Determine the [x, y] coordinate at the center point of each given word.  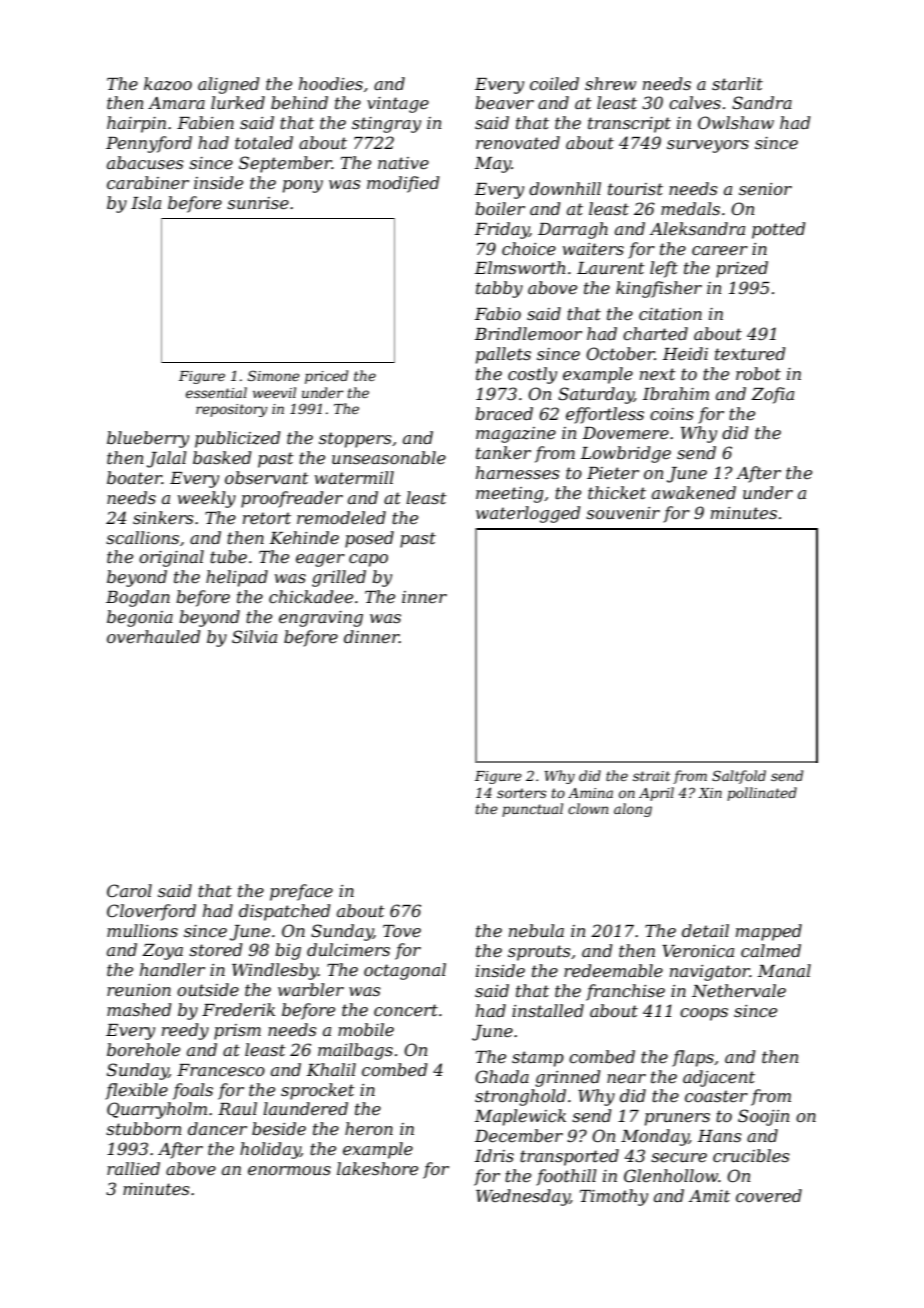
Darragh [573, 230]
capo [368, 560]
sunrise [258, 203]
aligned [228, 85]
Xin [710, 793]
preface [301, 892]
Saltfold [739, 777]
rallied [133, 1168]
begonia [140, 618]
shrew [610, 83]
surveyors [708, 146]
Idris [494, 1155]
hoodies [331, 83]
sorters [522, 793]
